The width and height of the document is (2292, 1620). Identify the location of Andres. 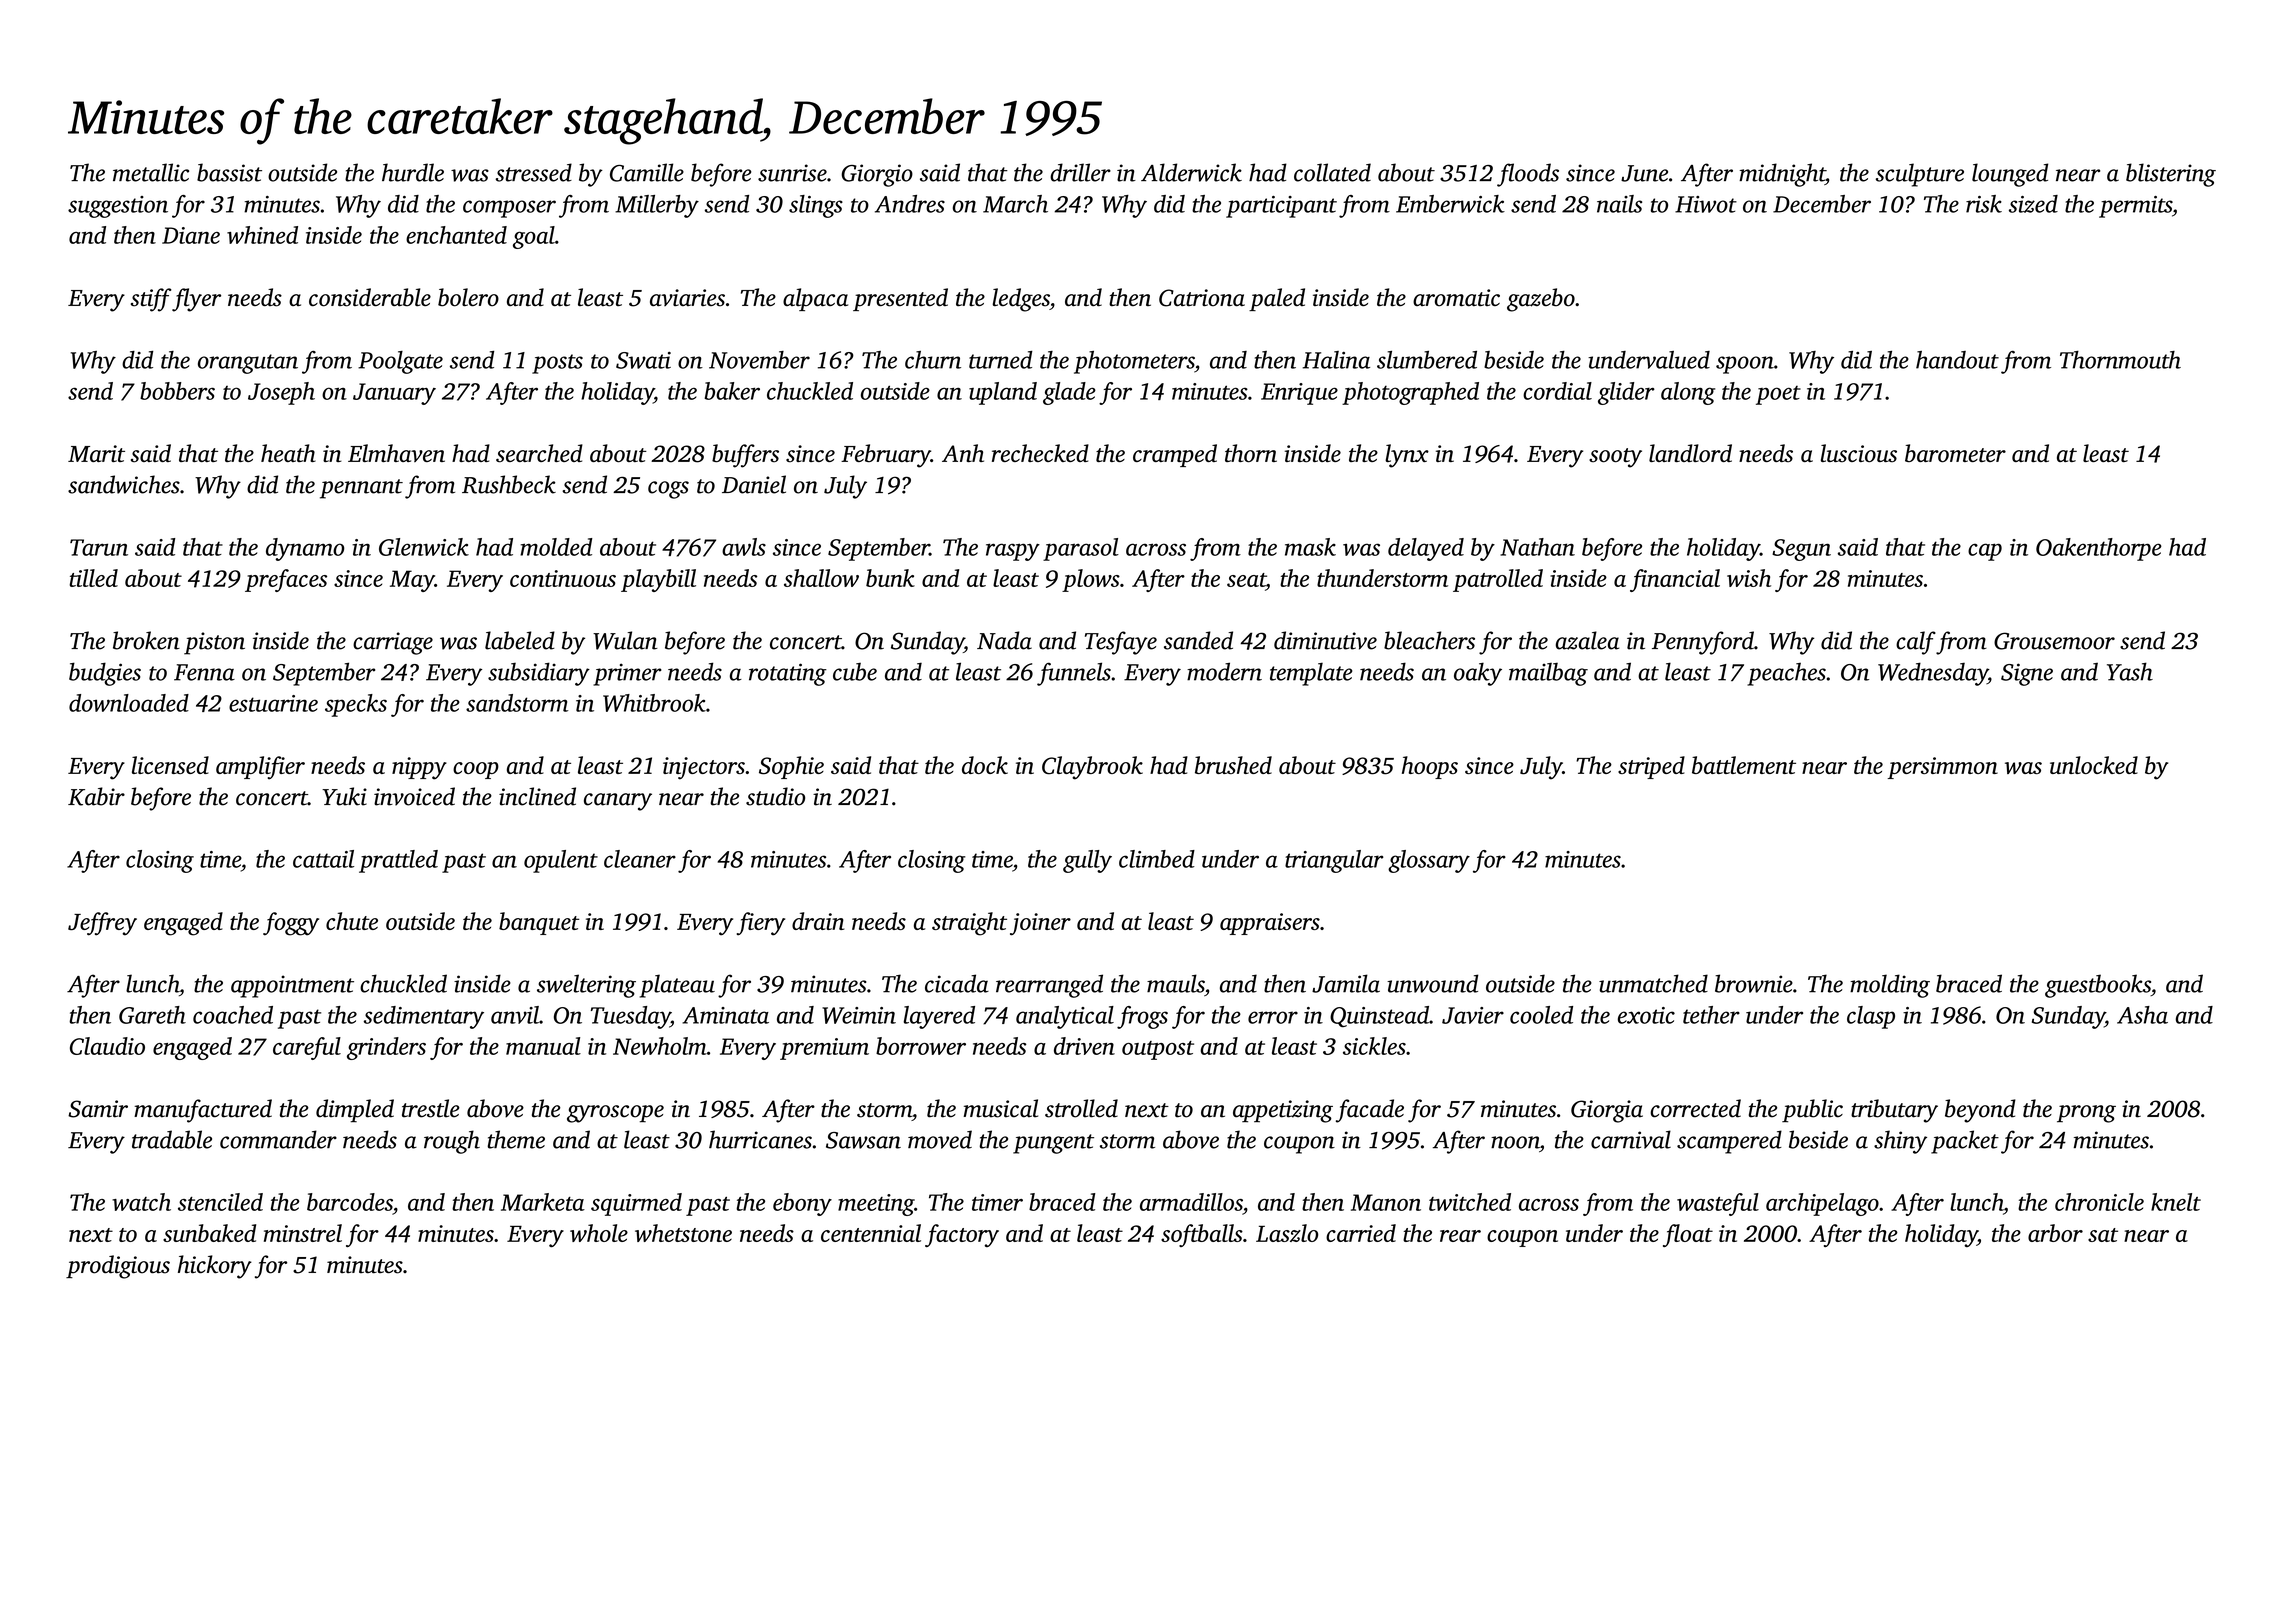
(910, 204).
